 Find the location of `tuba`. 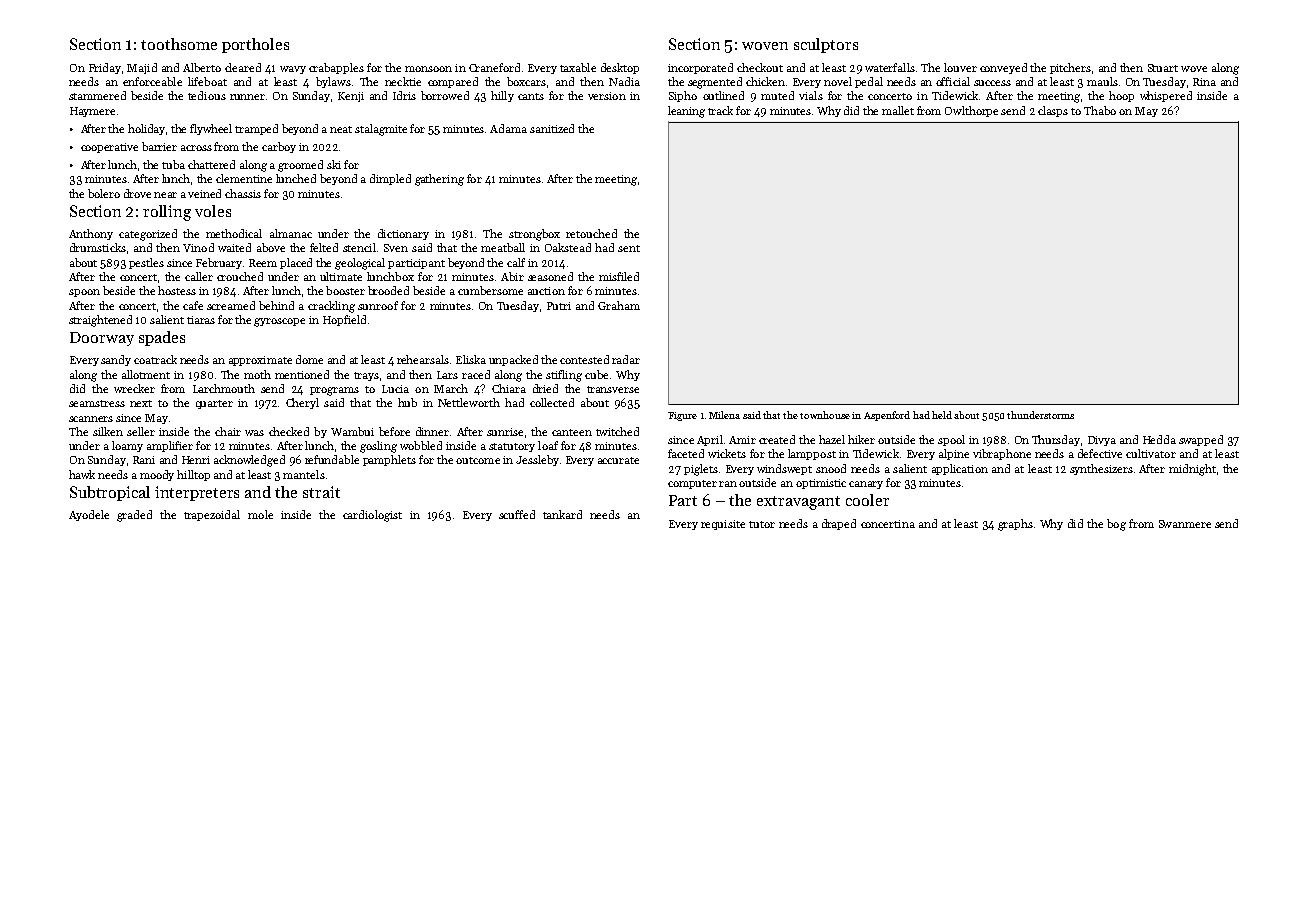

tuba is located at coordinates (173, 164).
